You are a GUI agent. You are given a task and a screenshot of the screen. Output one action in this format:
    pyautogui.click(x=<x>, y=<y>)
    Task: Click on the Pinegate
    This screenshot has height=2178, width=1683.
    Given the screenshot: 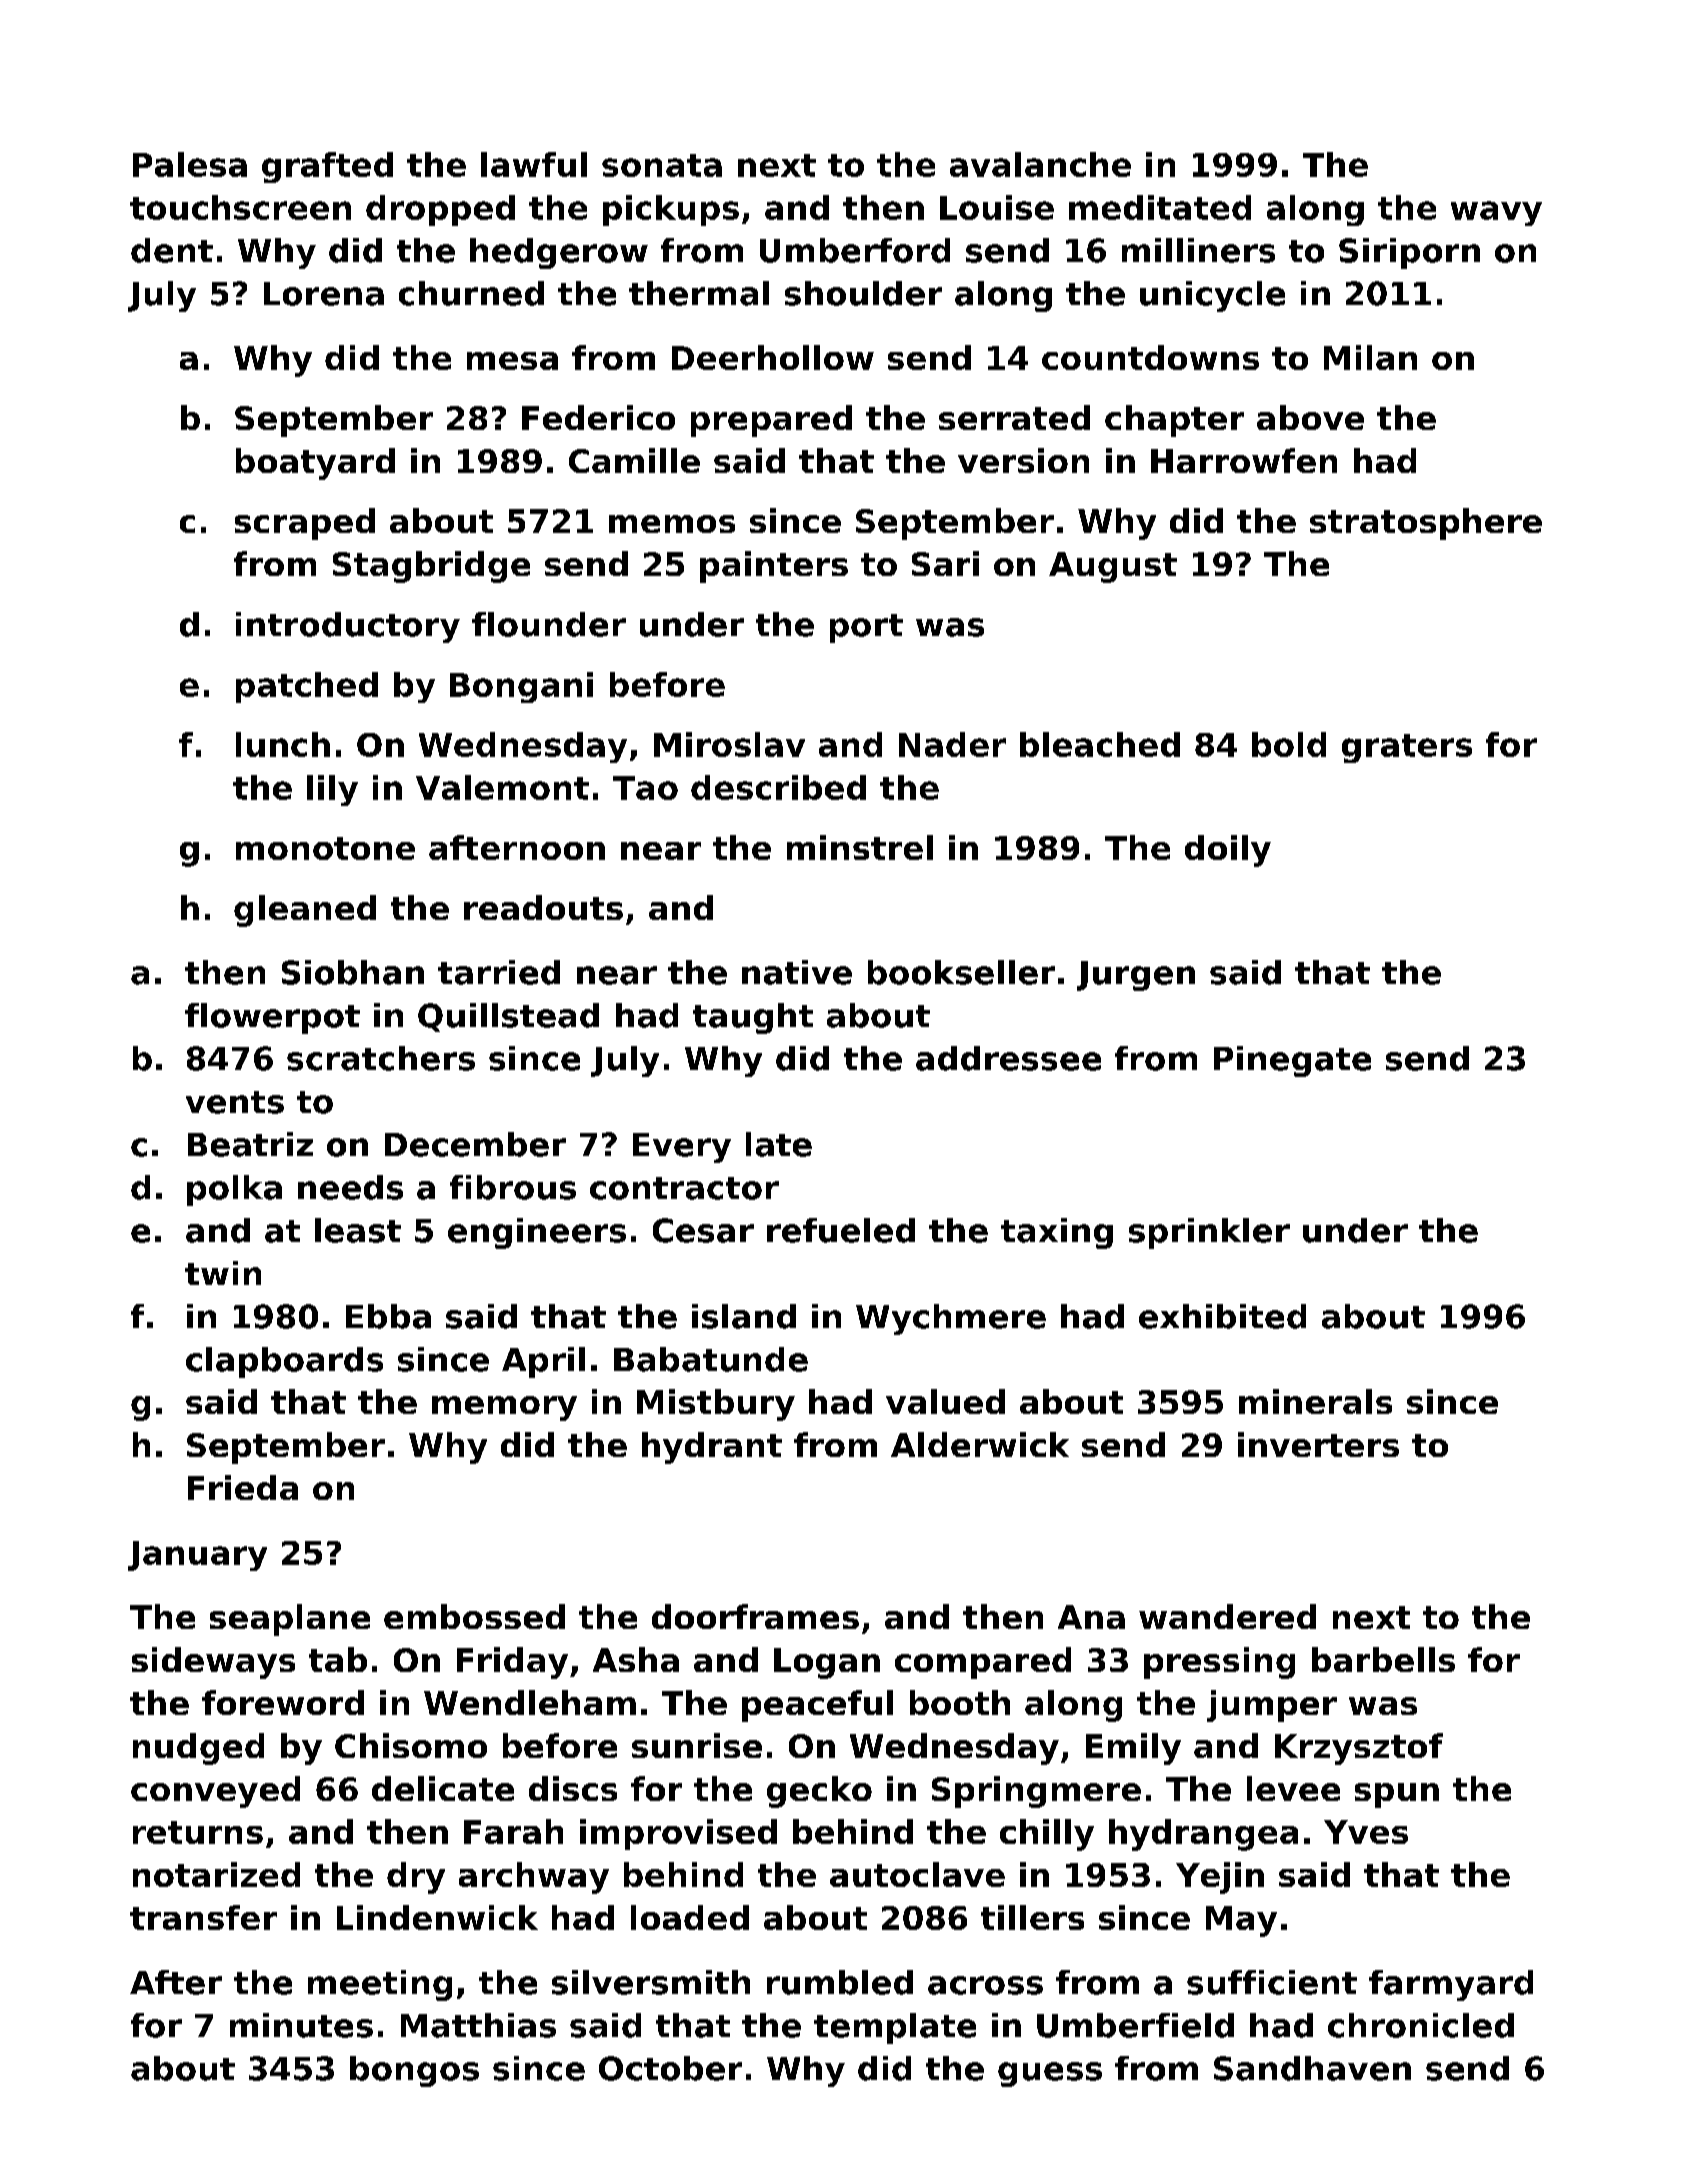 What is the action you would take?
    pyautogui.click(x=1292, y=1061)
